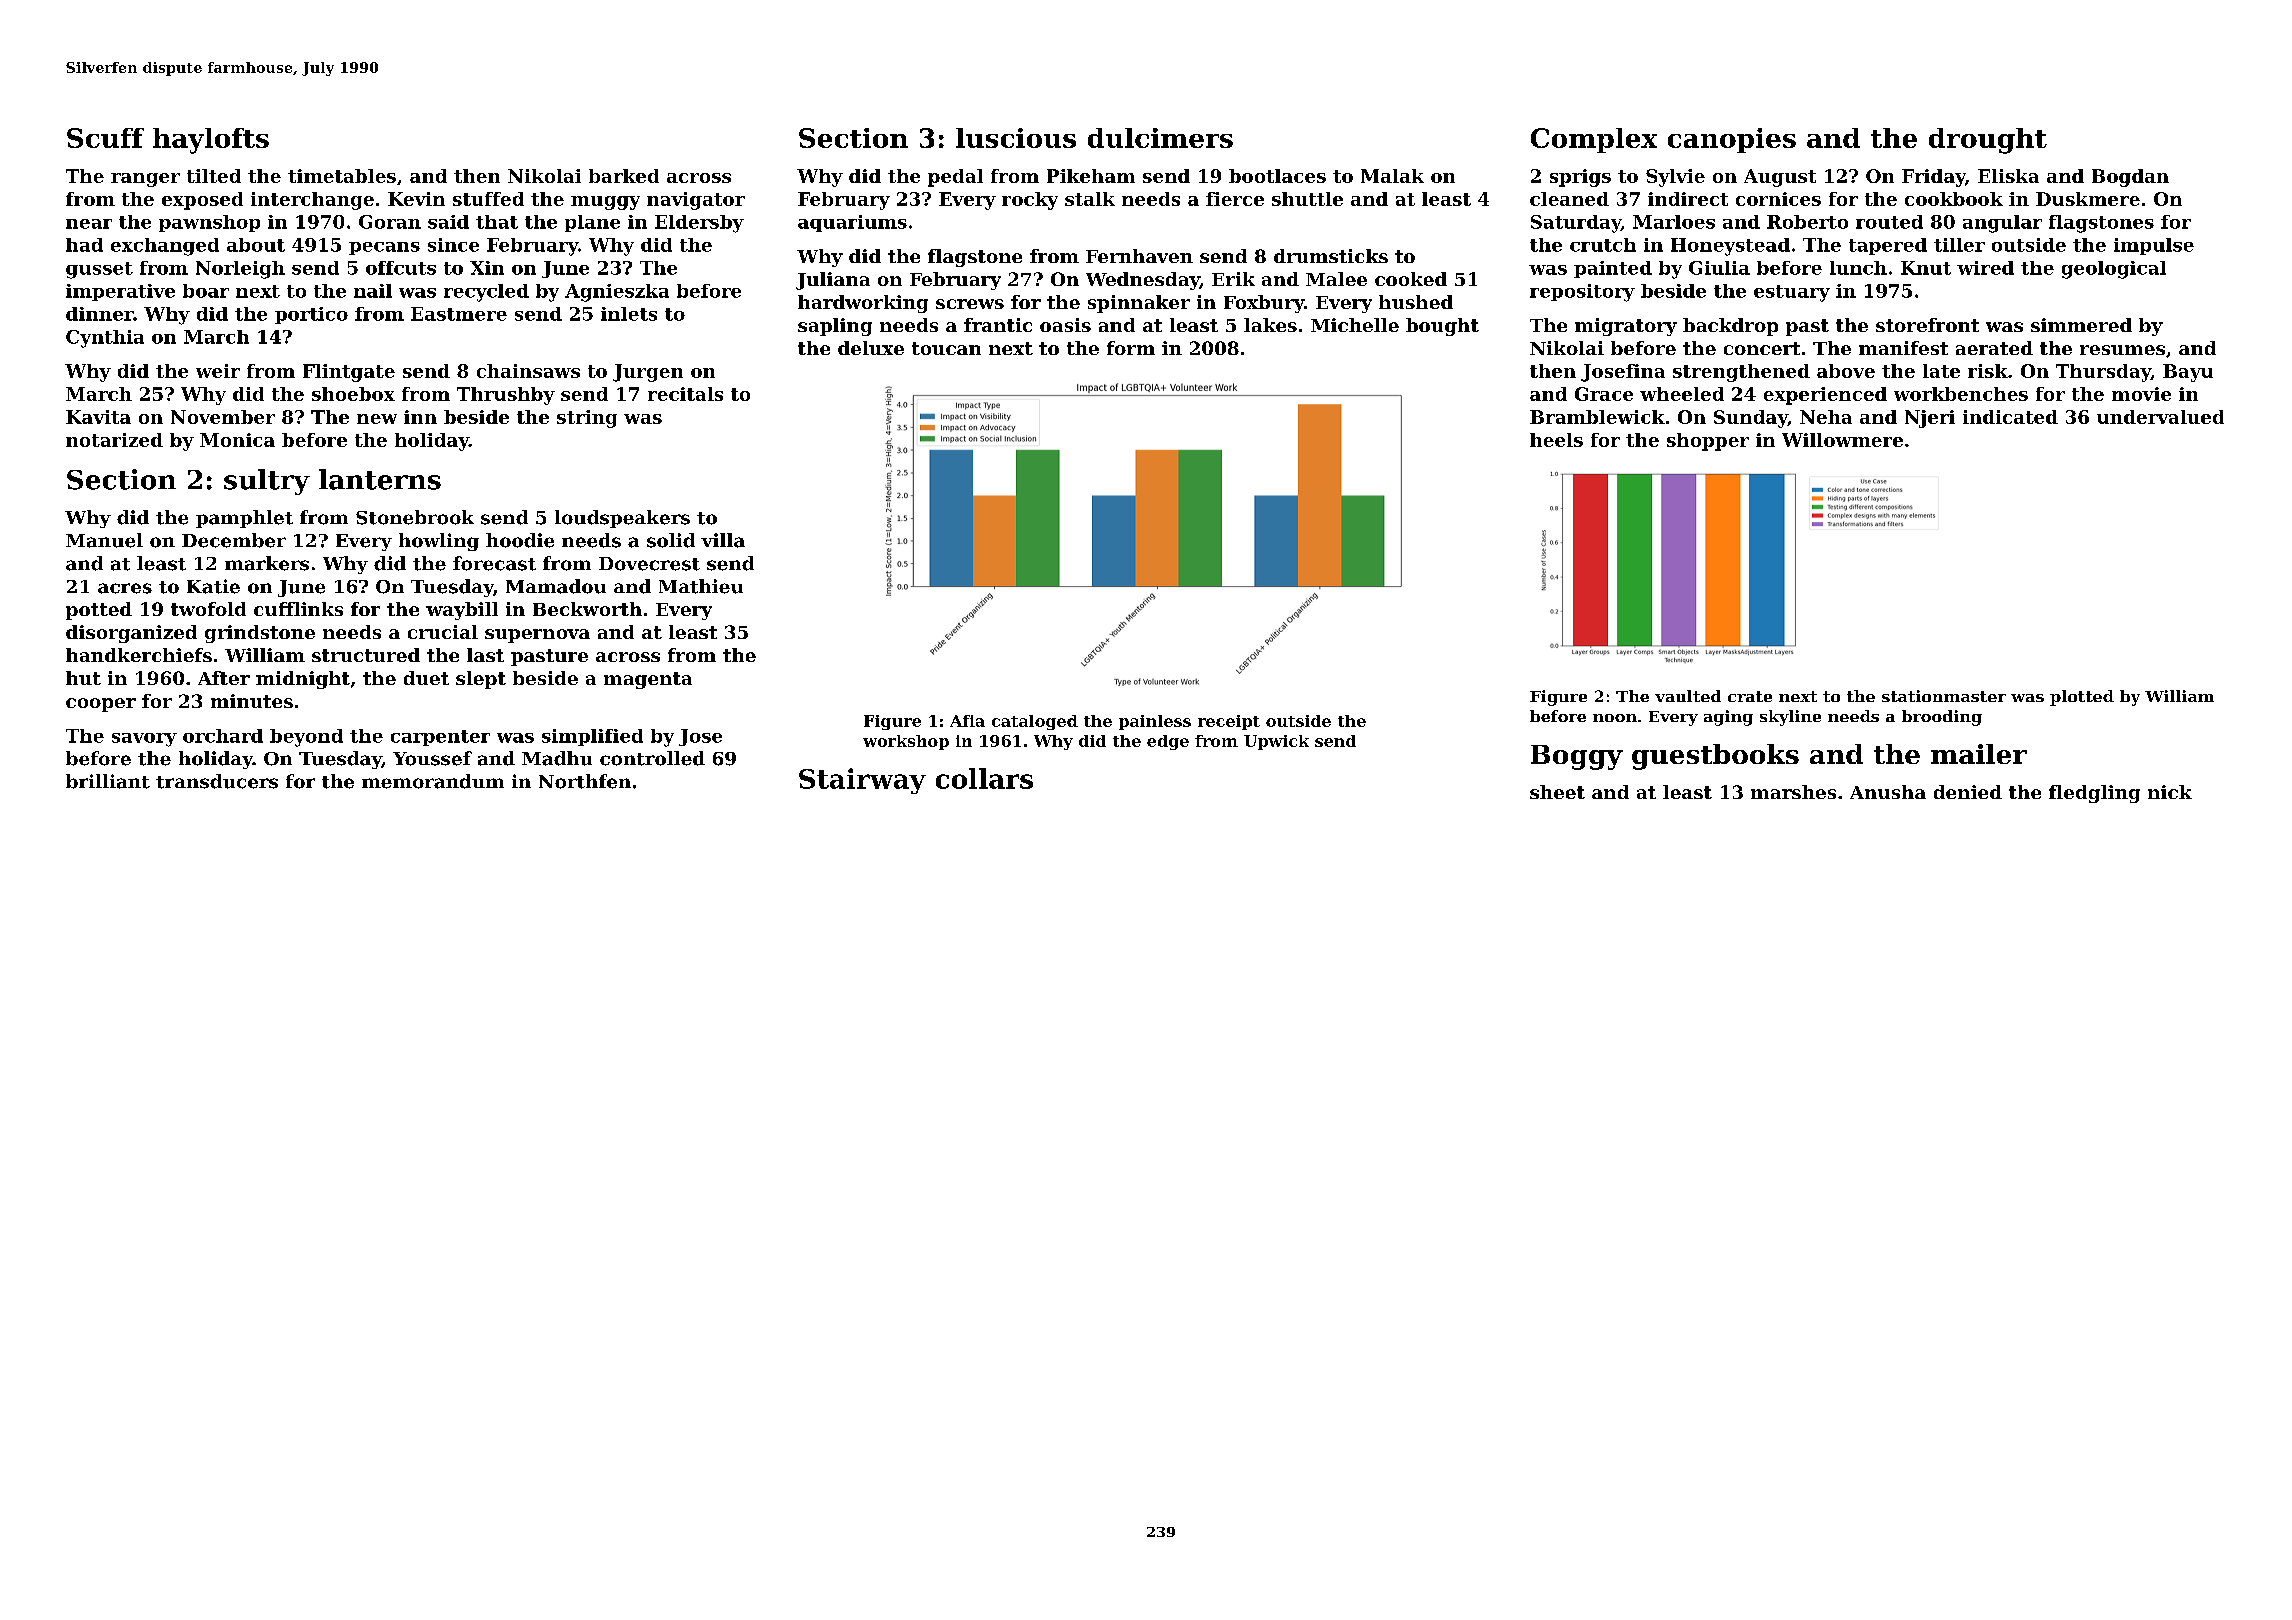 The image size is (2292, 1620). What do you see at coordinates (998, 325) in the page?
I see `frantic` at bounding box center [998, 325].
